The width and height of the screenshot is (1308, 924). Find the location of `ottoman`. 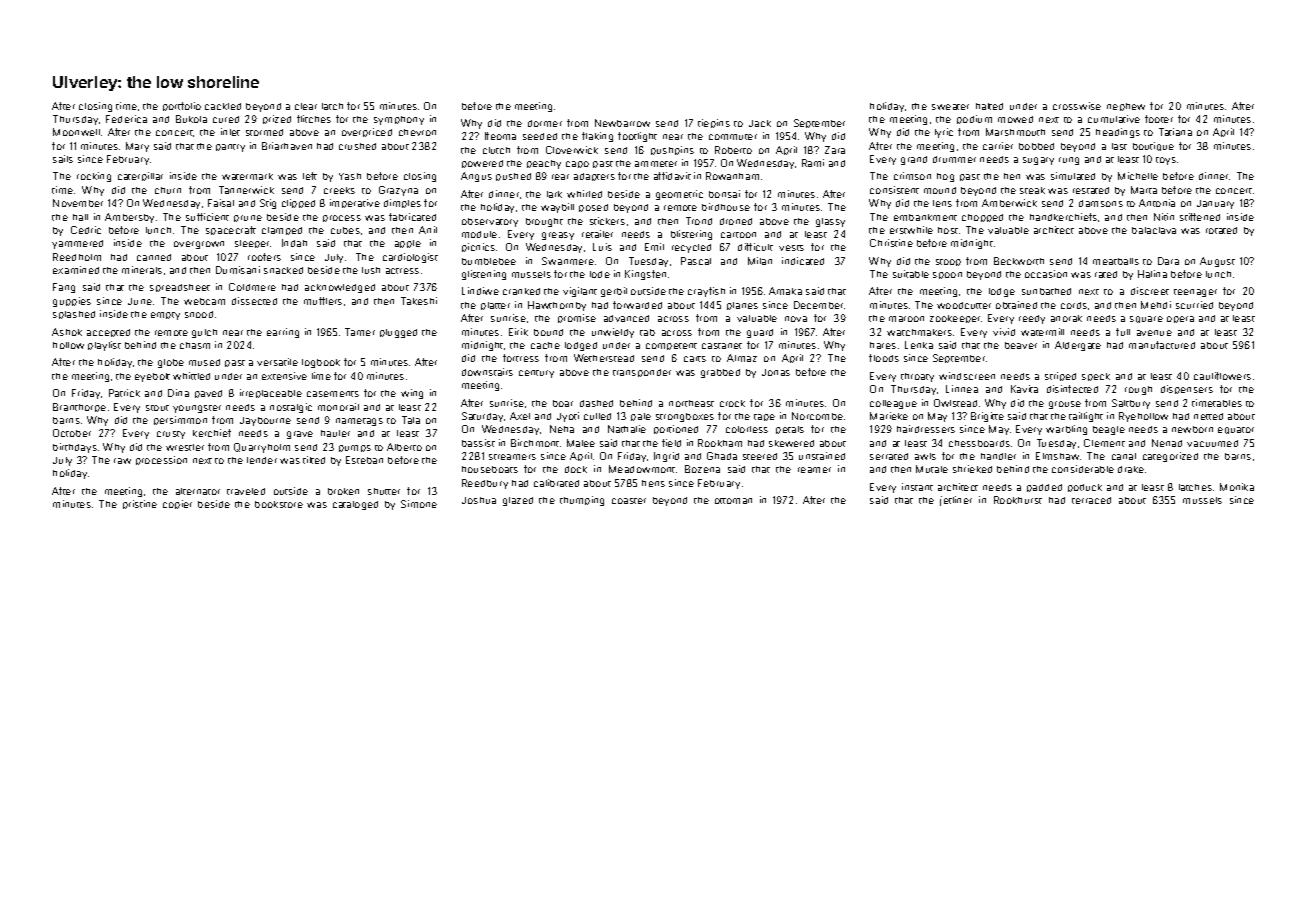

ottoman is located at coordinates (733, 501).
